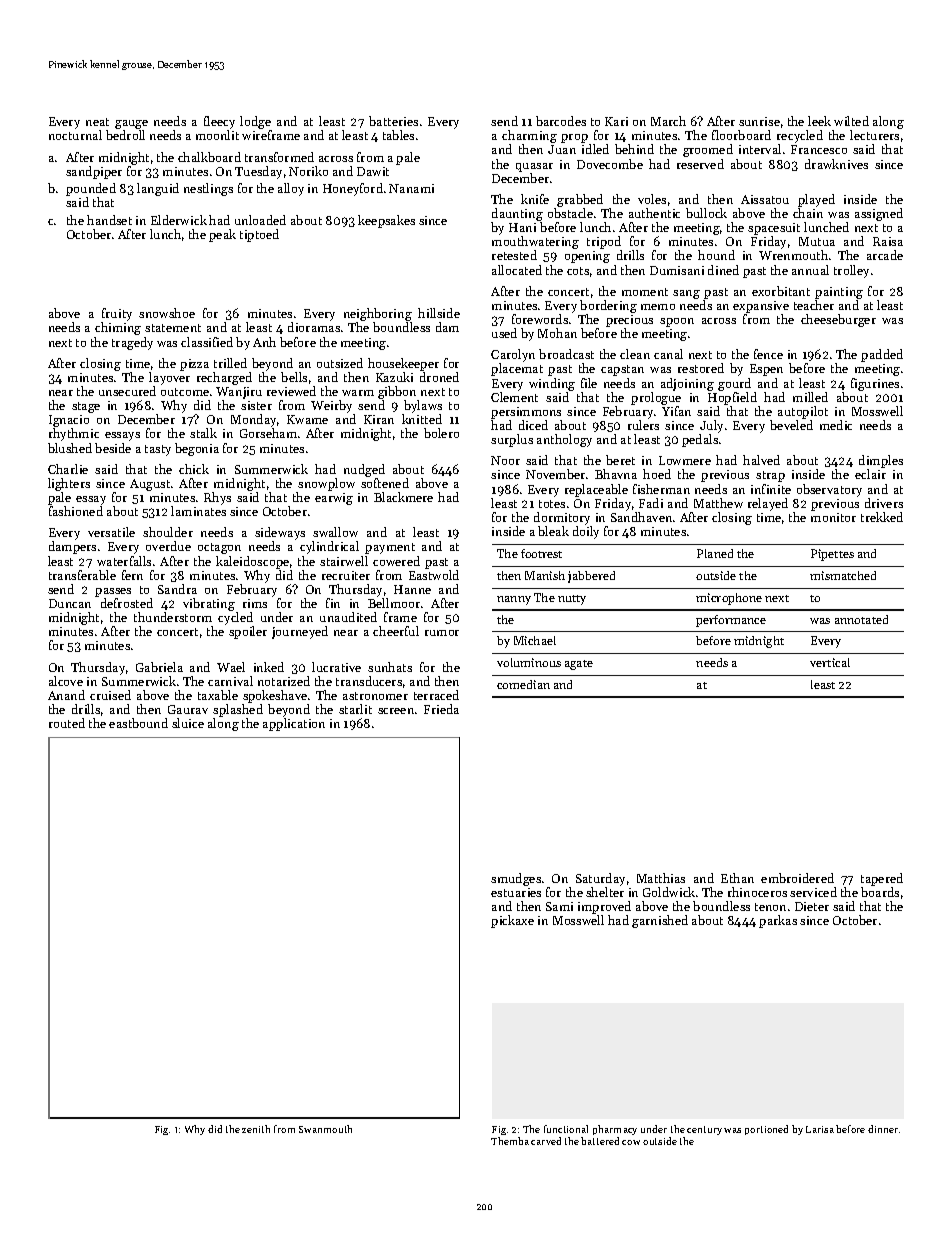 This screenshot has height=1233, width=952. Describe the element at coordinates (398, 135) in the screenshot. I see `tables` at that location.
